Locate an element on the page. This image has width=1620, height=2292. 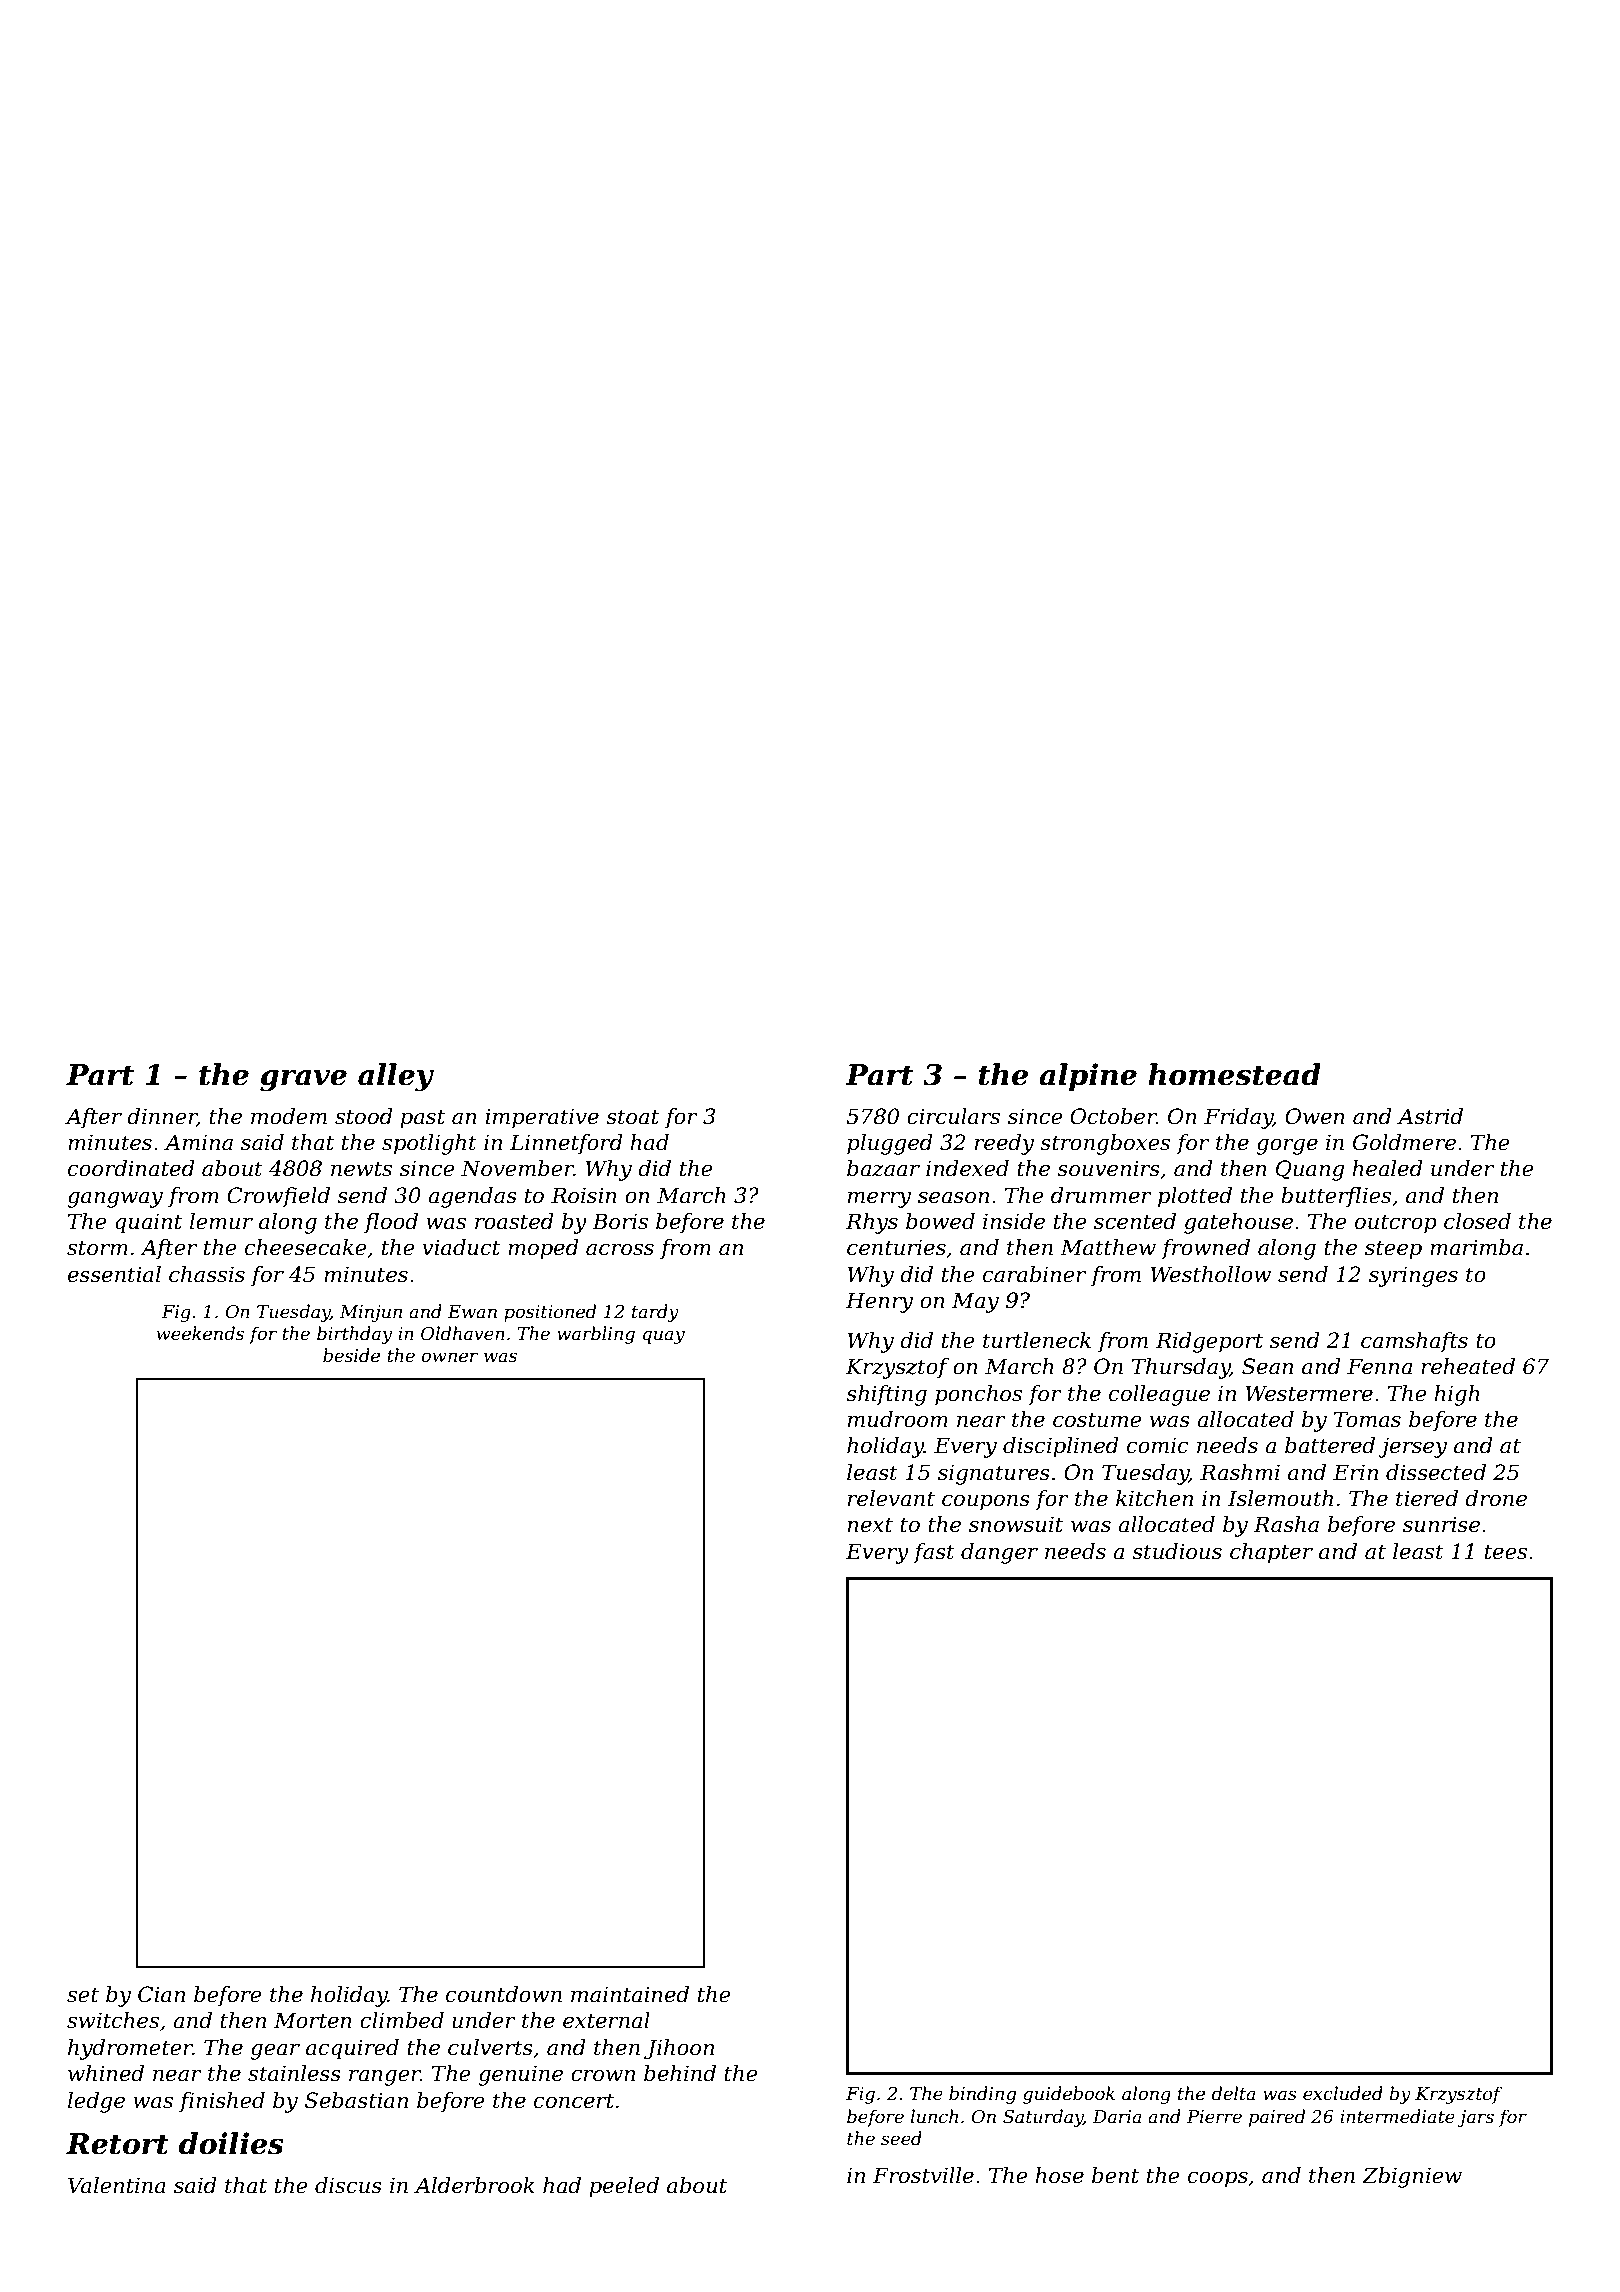
delta is located at coordinates (1234, 2093).
